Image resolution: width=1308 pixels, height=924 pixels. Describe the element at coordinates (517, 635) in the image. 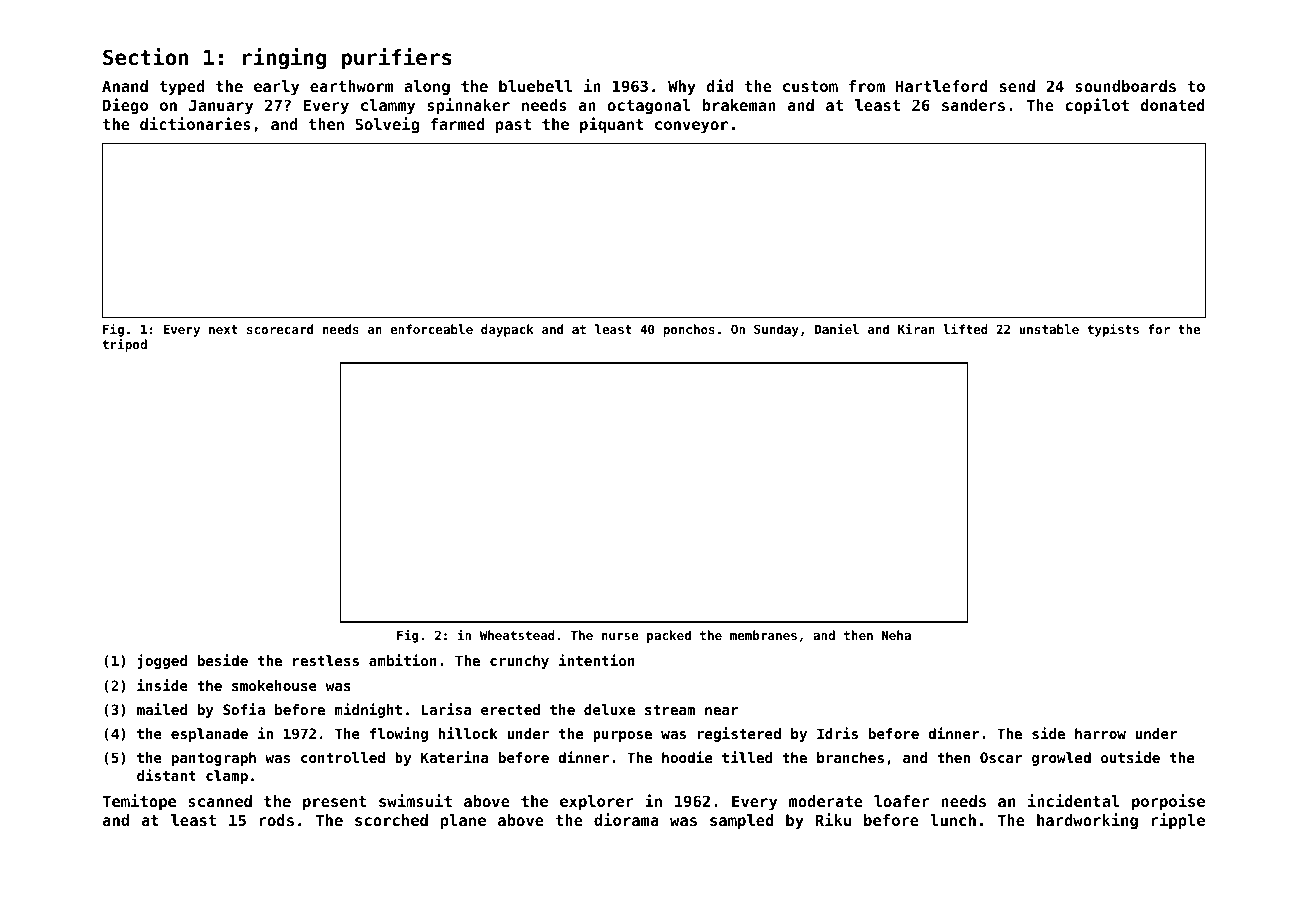

I see `Wheatstead` at that location.
